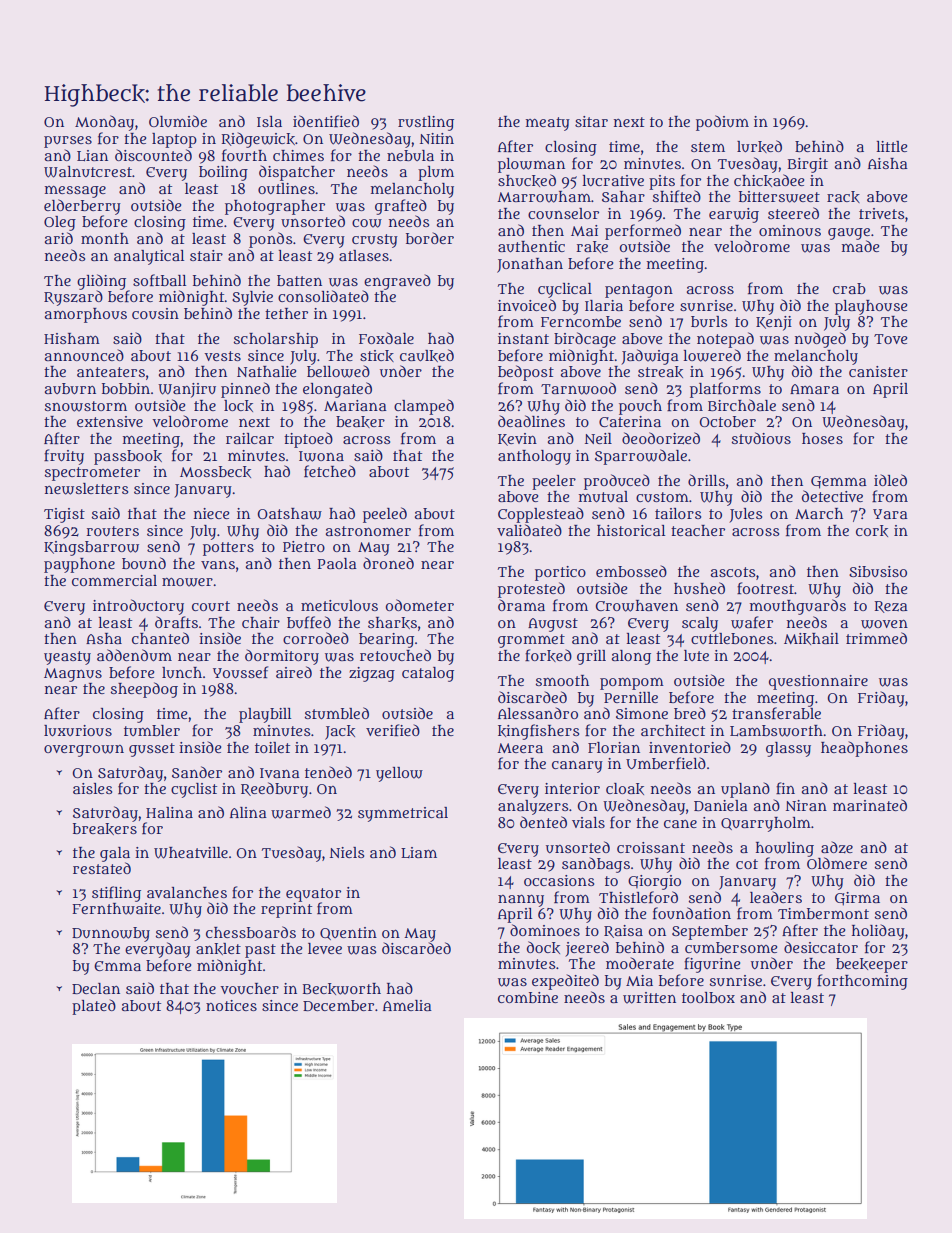  What do you see at coordinates (436, 173) in the image?
I see `plum` at bounding box center [436, 173].
